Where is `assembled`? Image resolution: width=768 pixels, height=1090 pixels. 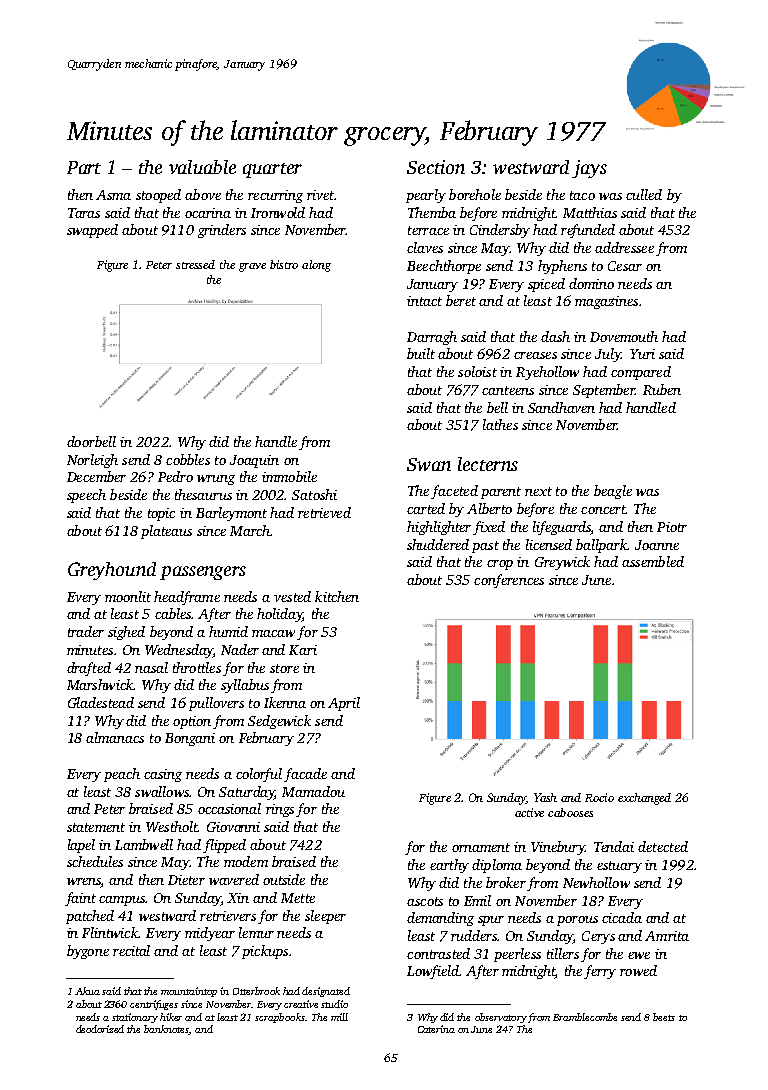 assembled is located at coordinates (653, 561).
